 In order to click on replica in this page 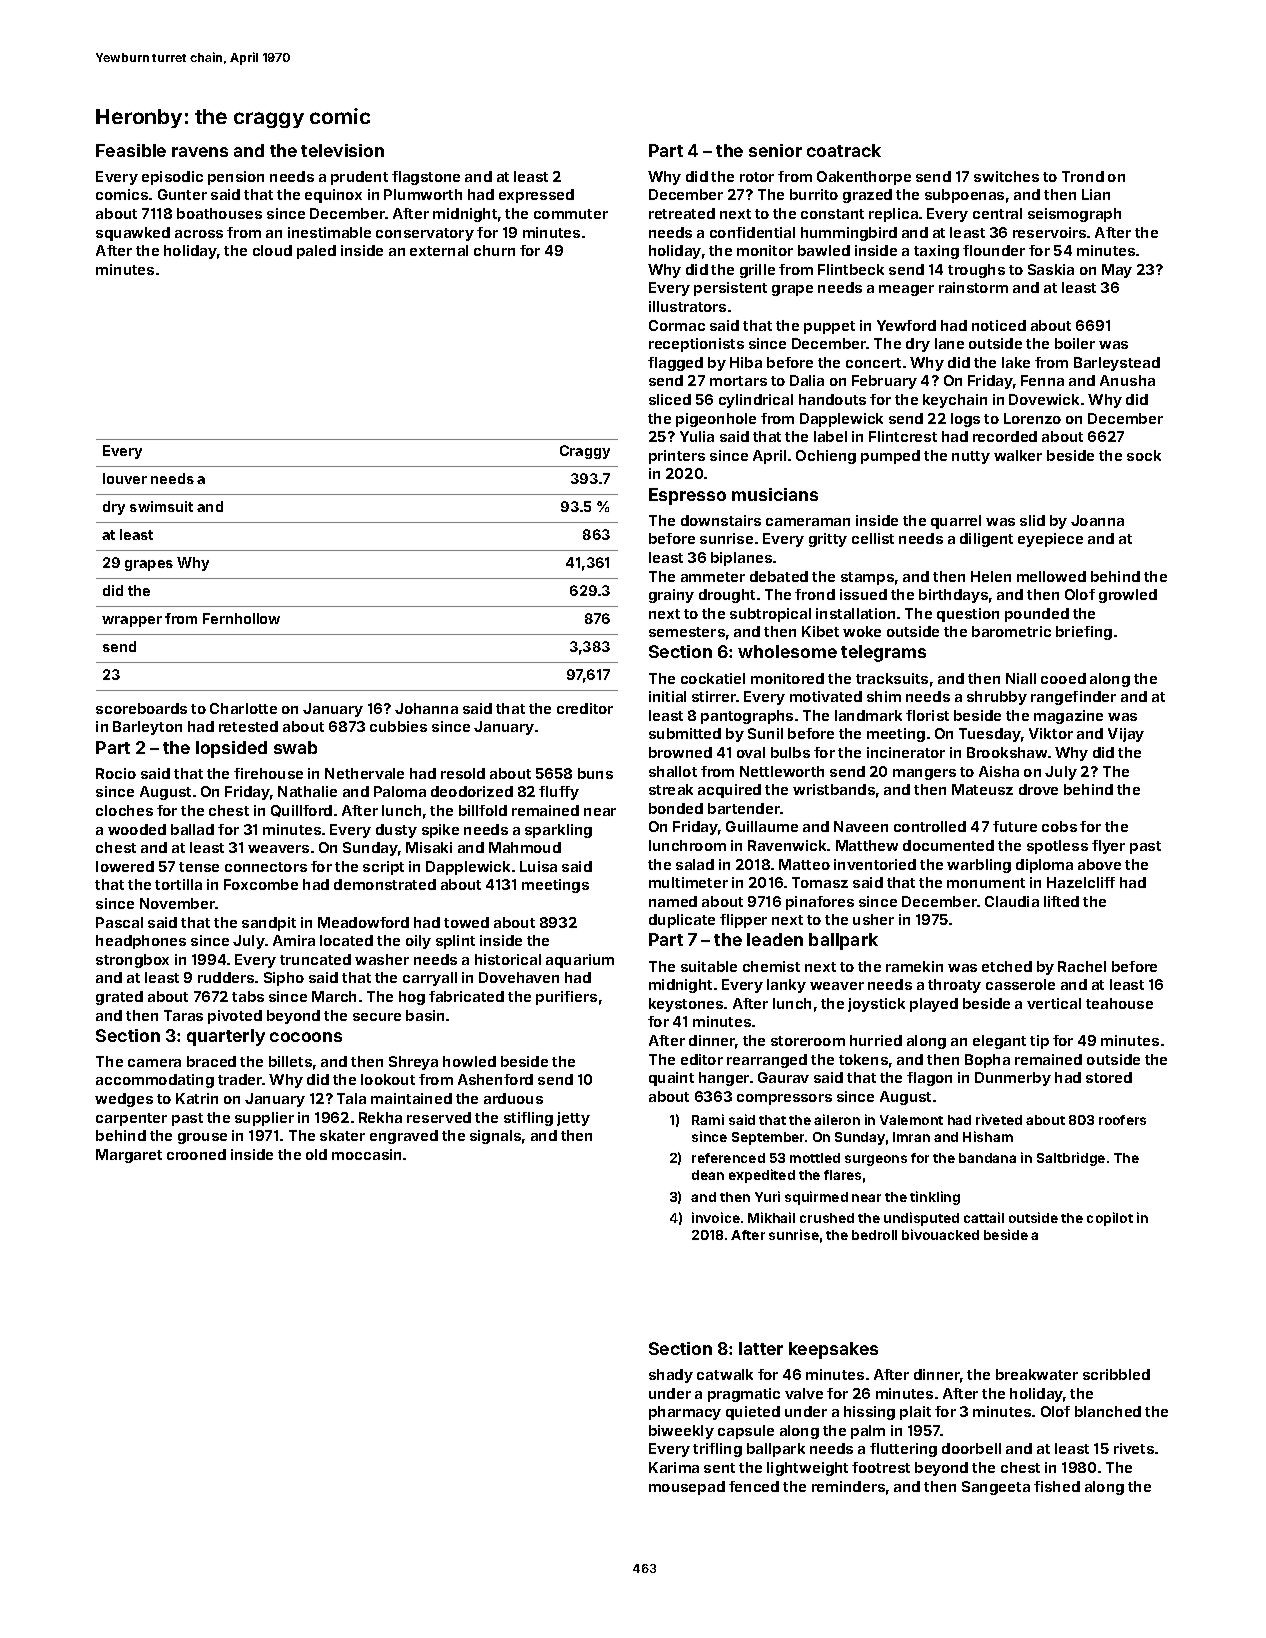, I will do `click(893, 215)`.
